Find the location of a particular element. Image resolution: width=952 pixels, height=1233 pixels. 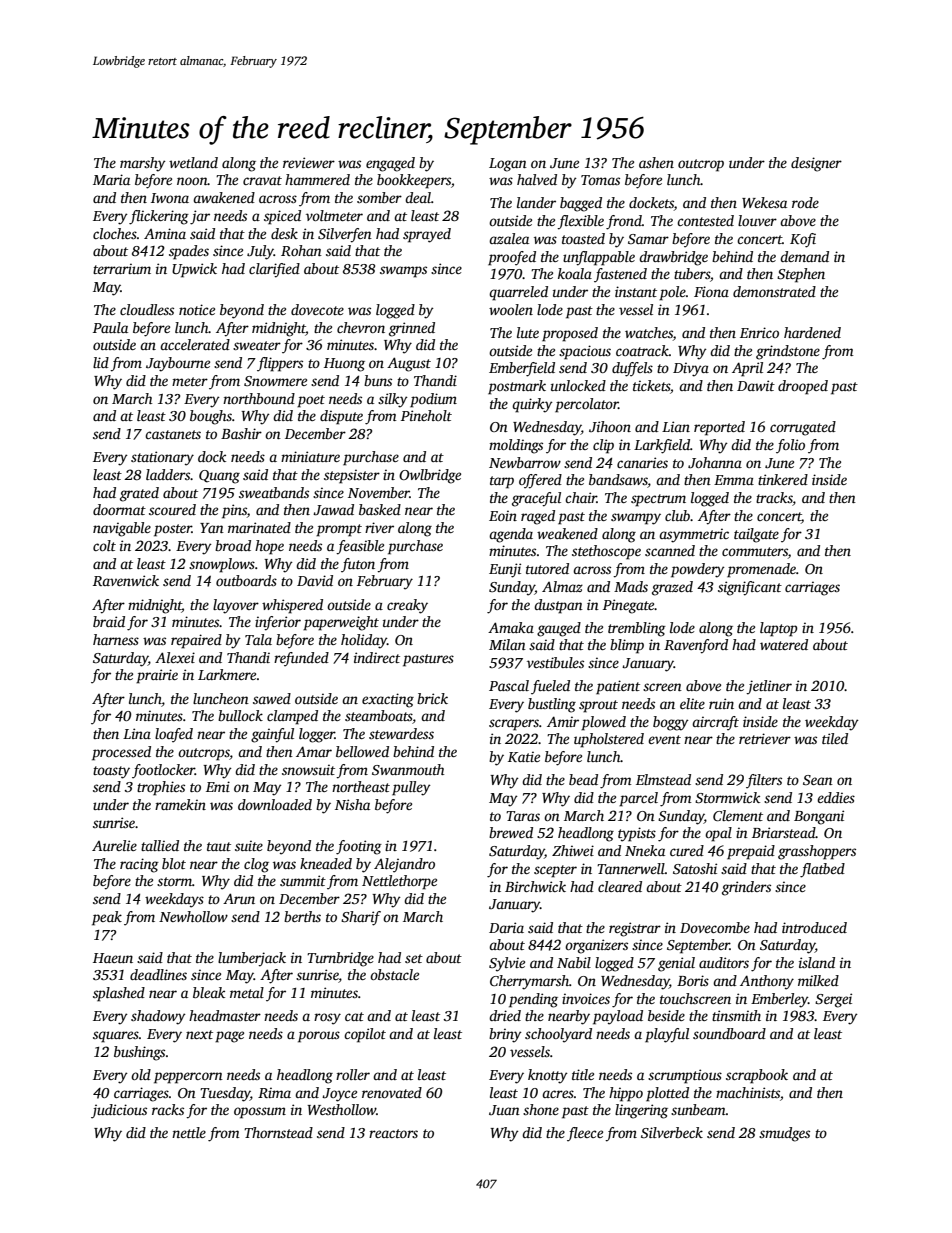

scrapers is located at coordinates (514, 725).
